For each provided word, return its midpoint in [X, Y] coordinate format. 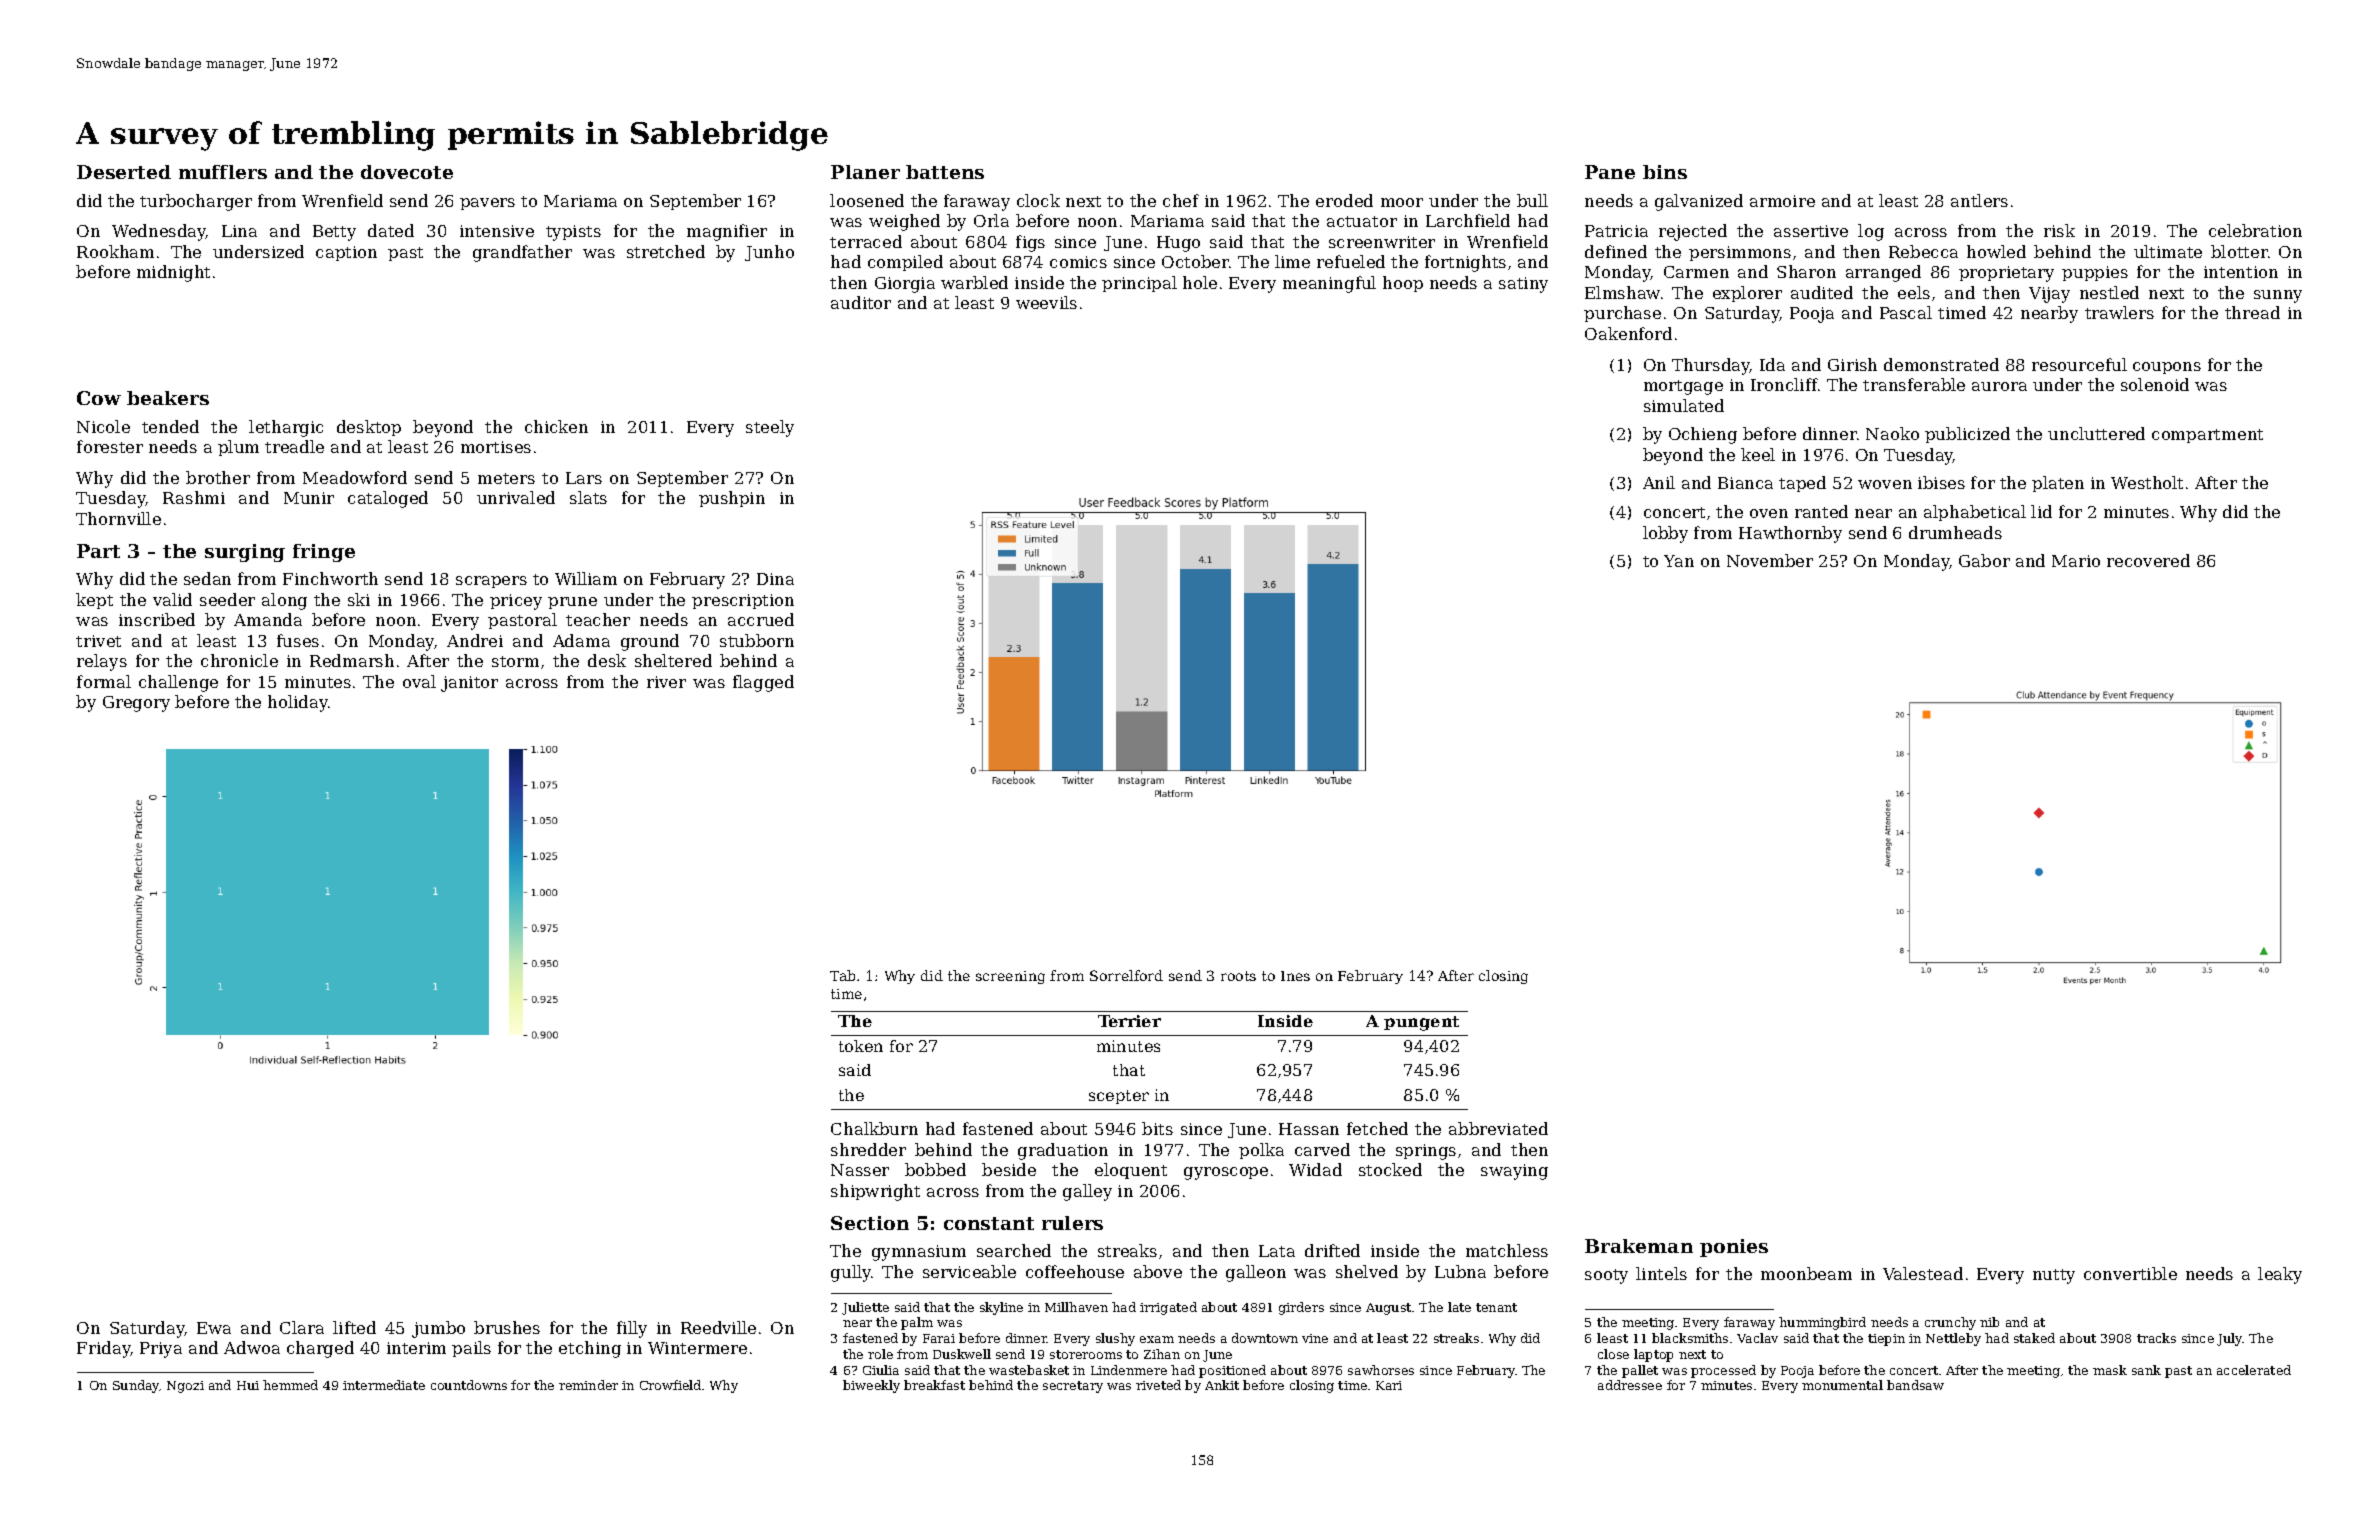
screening [1010, 977]
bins [1665, 172]
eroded [1344, 200]
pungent [1421, 1023]
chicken [556, 426]
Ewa [214, 1328]
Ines [1295, 976]
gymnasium [919, 1253]
